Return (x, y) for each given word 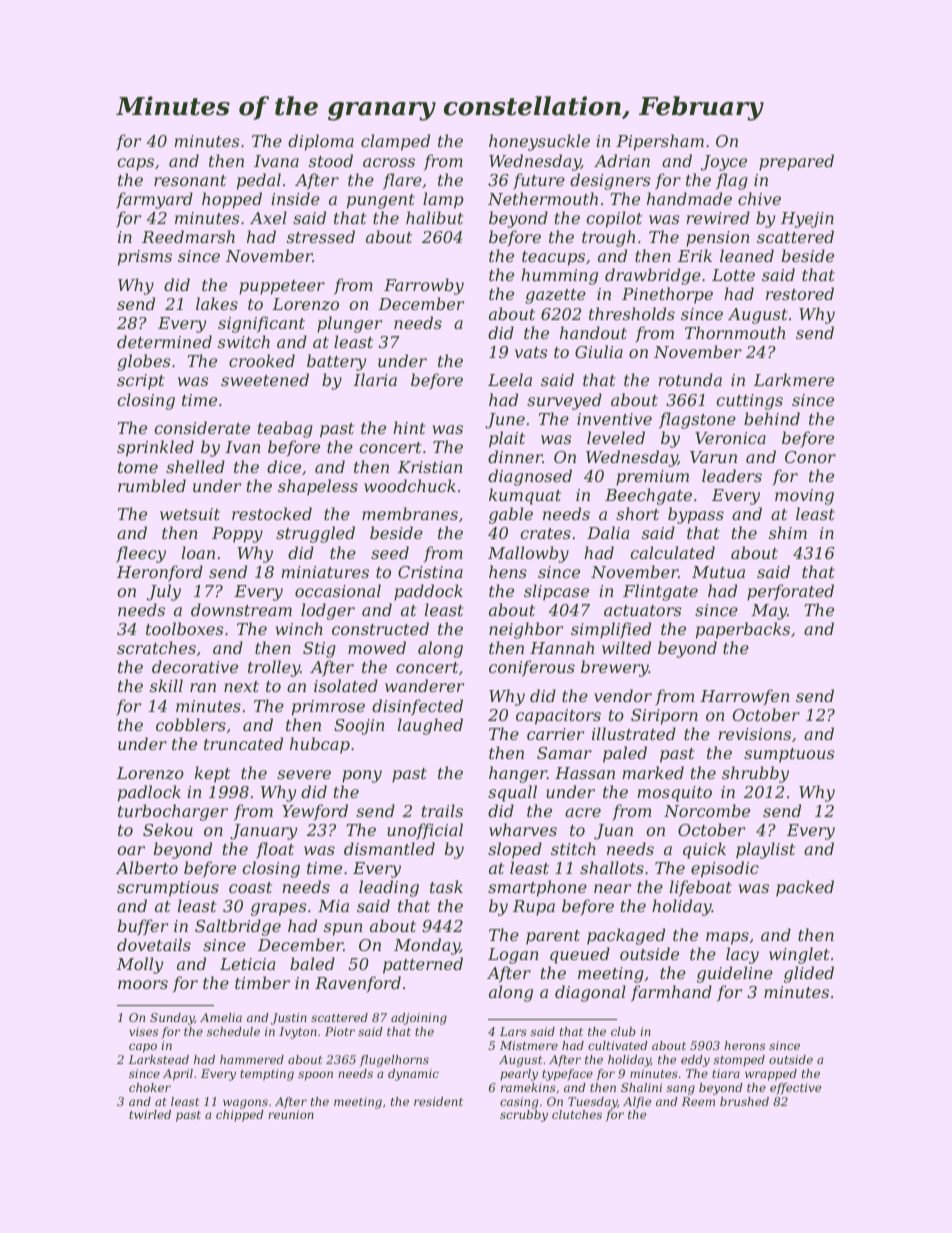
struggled (315, 534)
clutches (577, 1114)
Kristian (430, 467)
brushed (744, 1101)
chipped (240, 1116)
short (637, 513)
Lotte (733, 275)
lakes (217, 303)
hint (409, 427)
